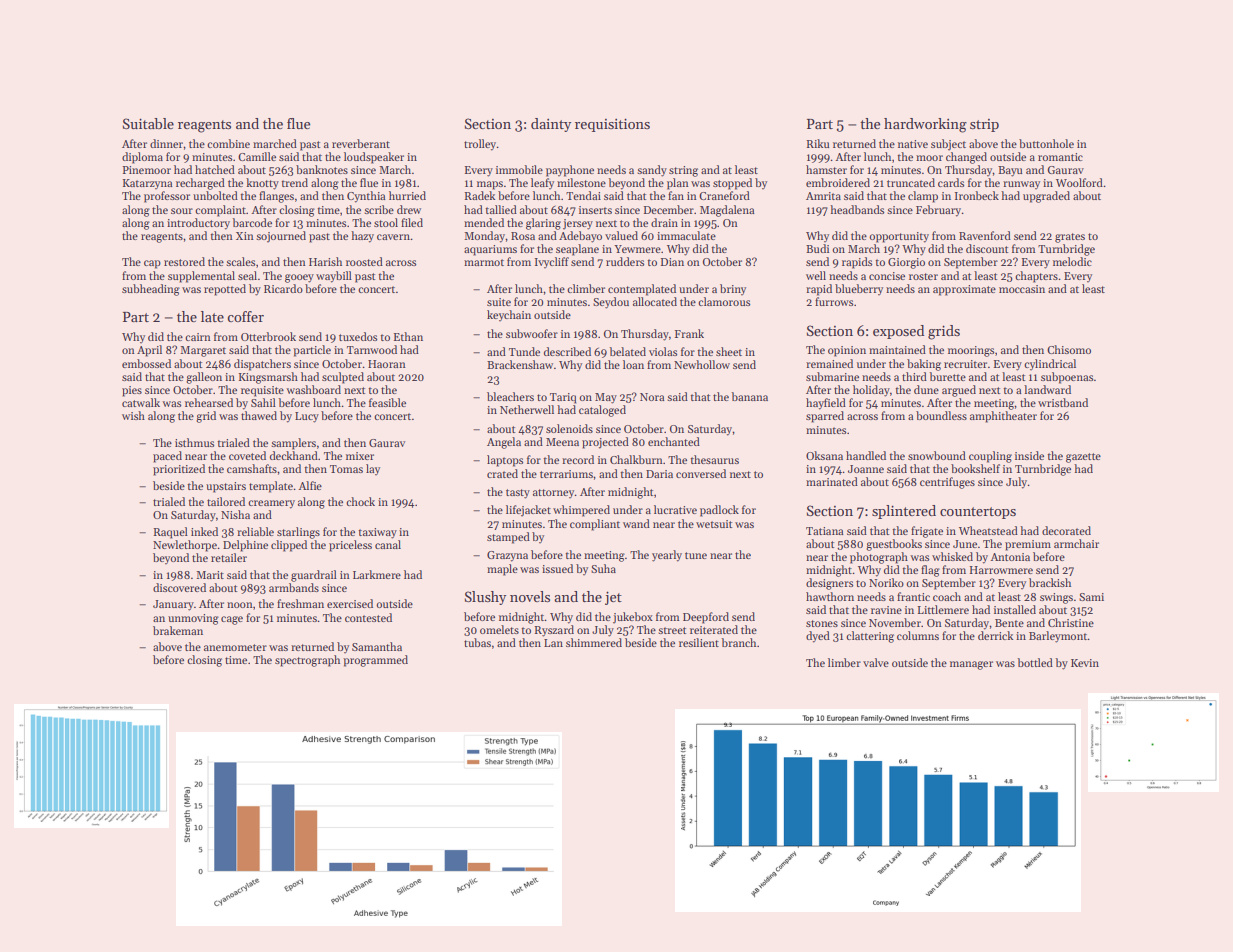 The image size is (1233, 952). I want to click on Seydou, so click(611, 303).
